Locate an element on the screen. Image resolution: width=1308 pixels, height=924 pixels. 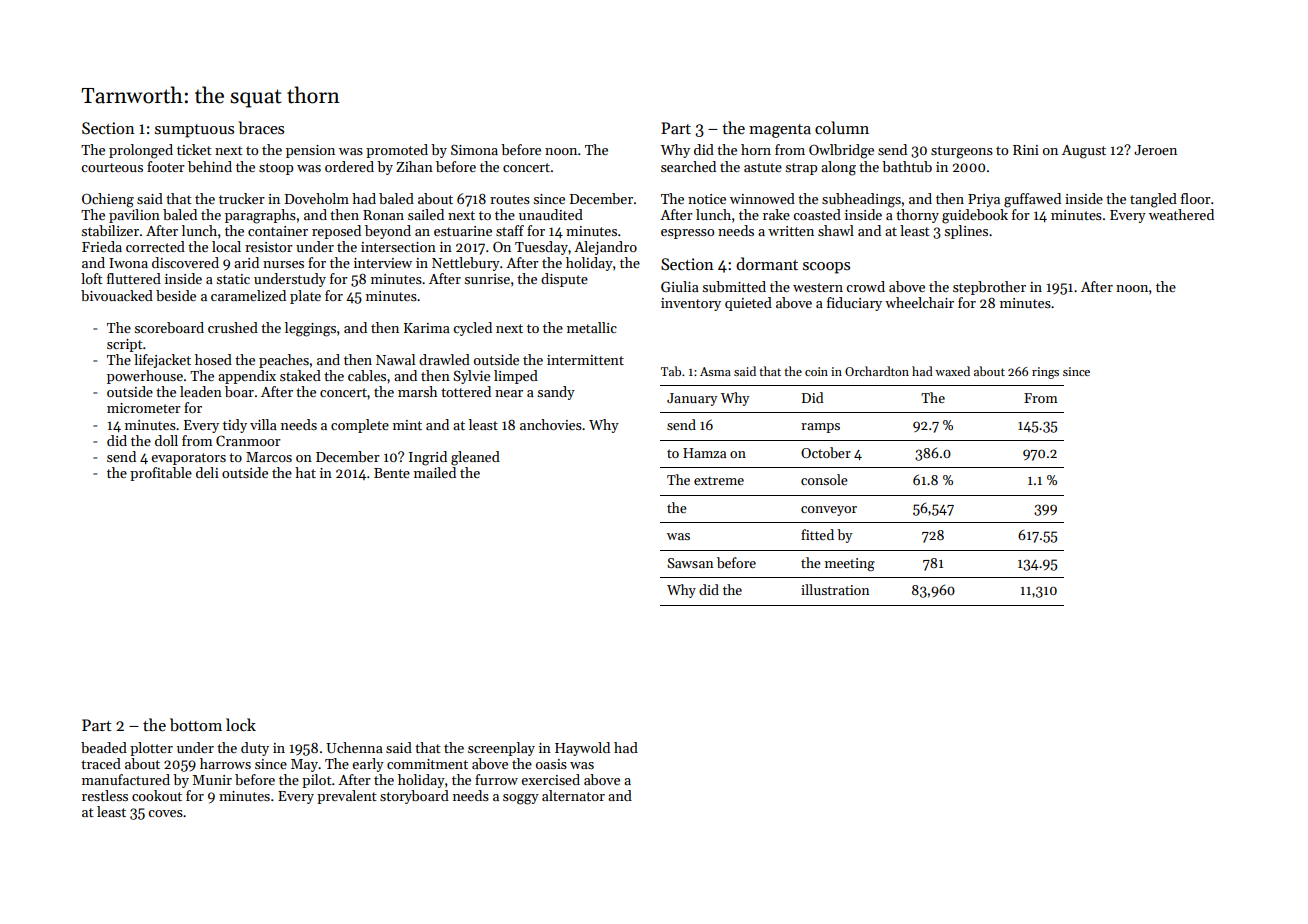
Uchenna is located at coordinates (354, 747).
